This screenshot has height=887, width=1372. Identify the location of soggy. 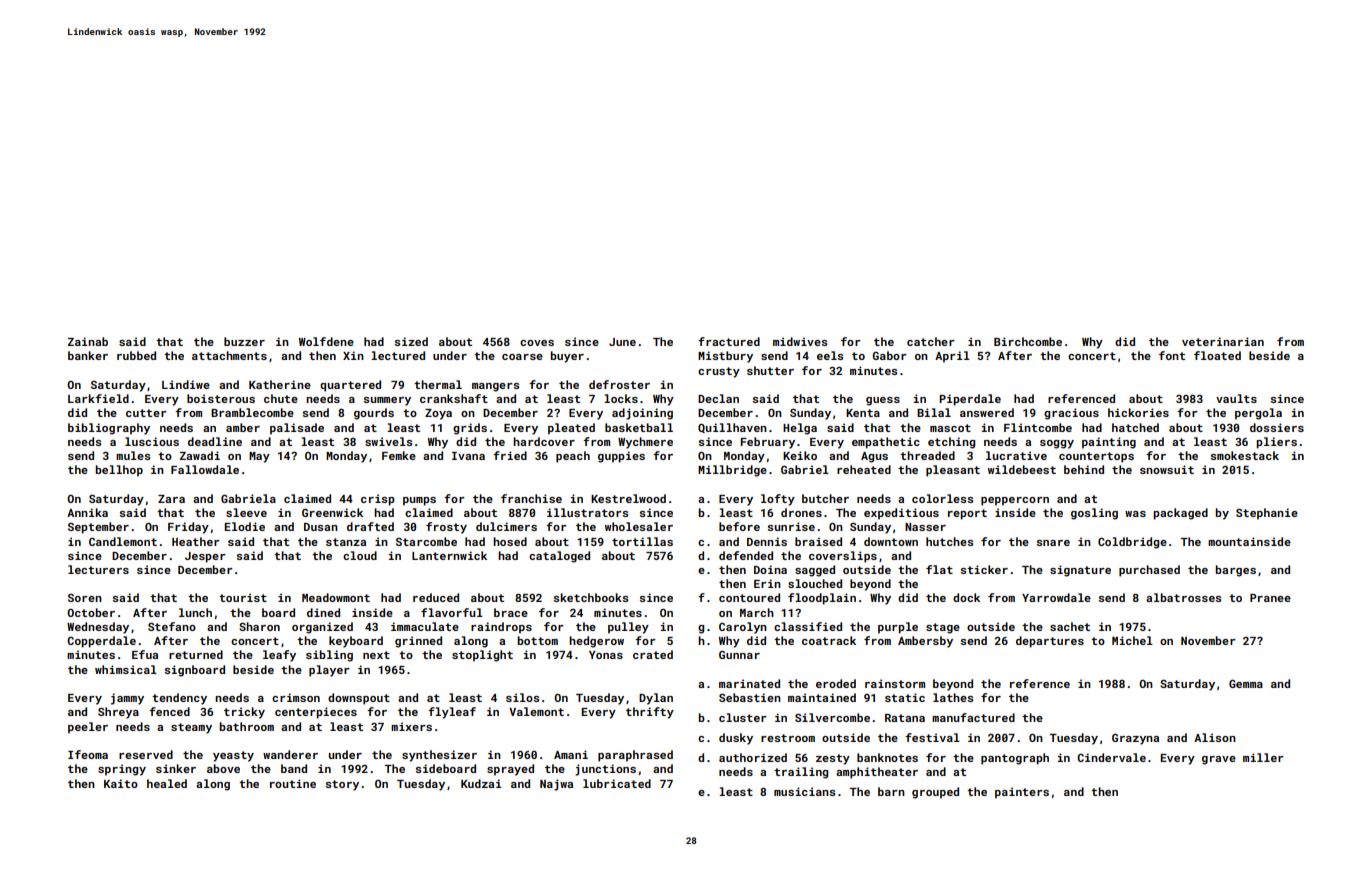
(1057, 444).
